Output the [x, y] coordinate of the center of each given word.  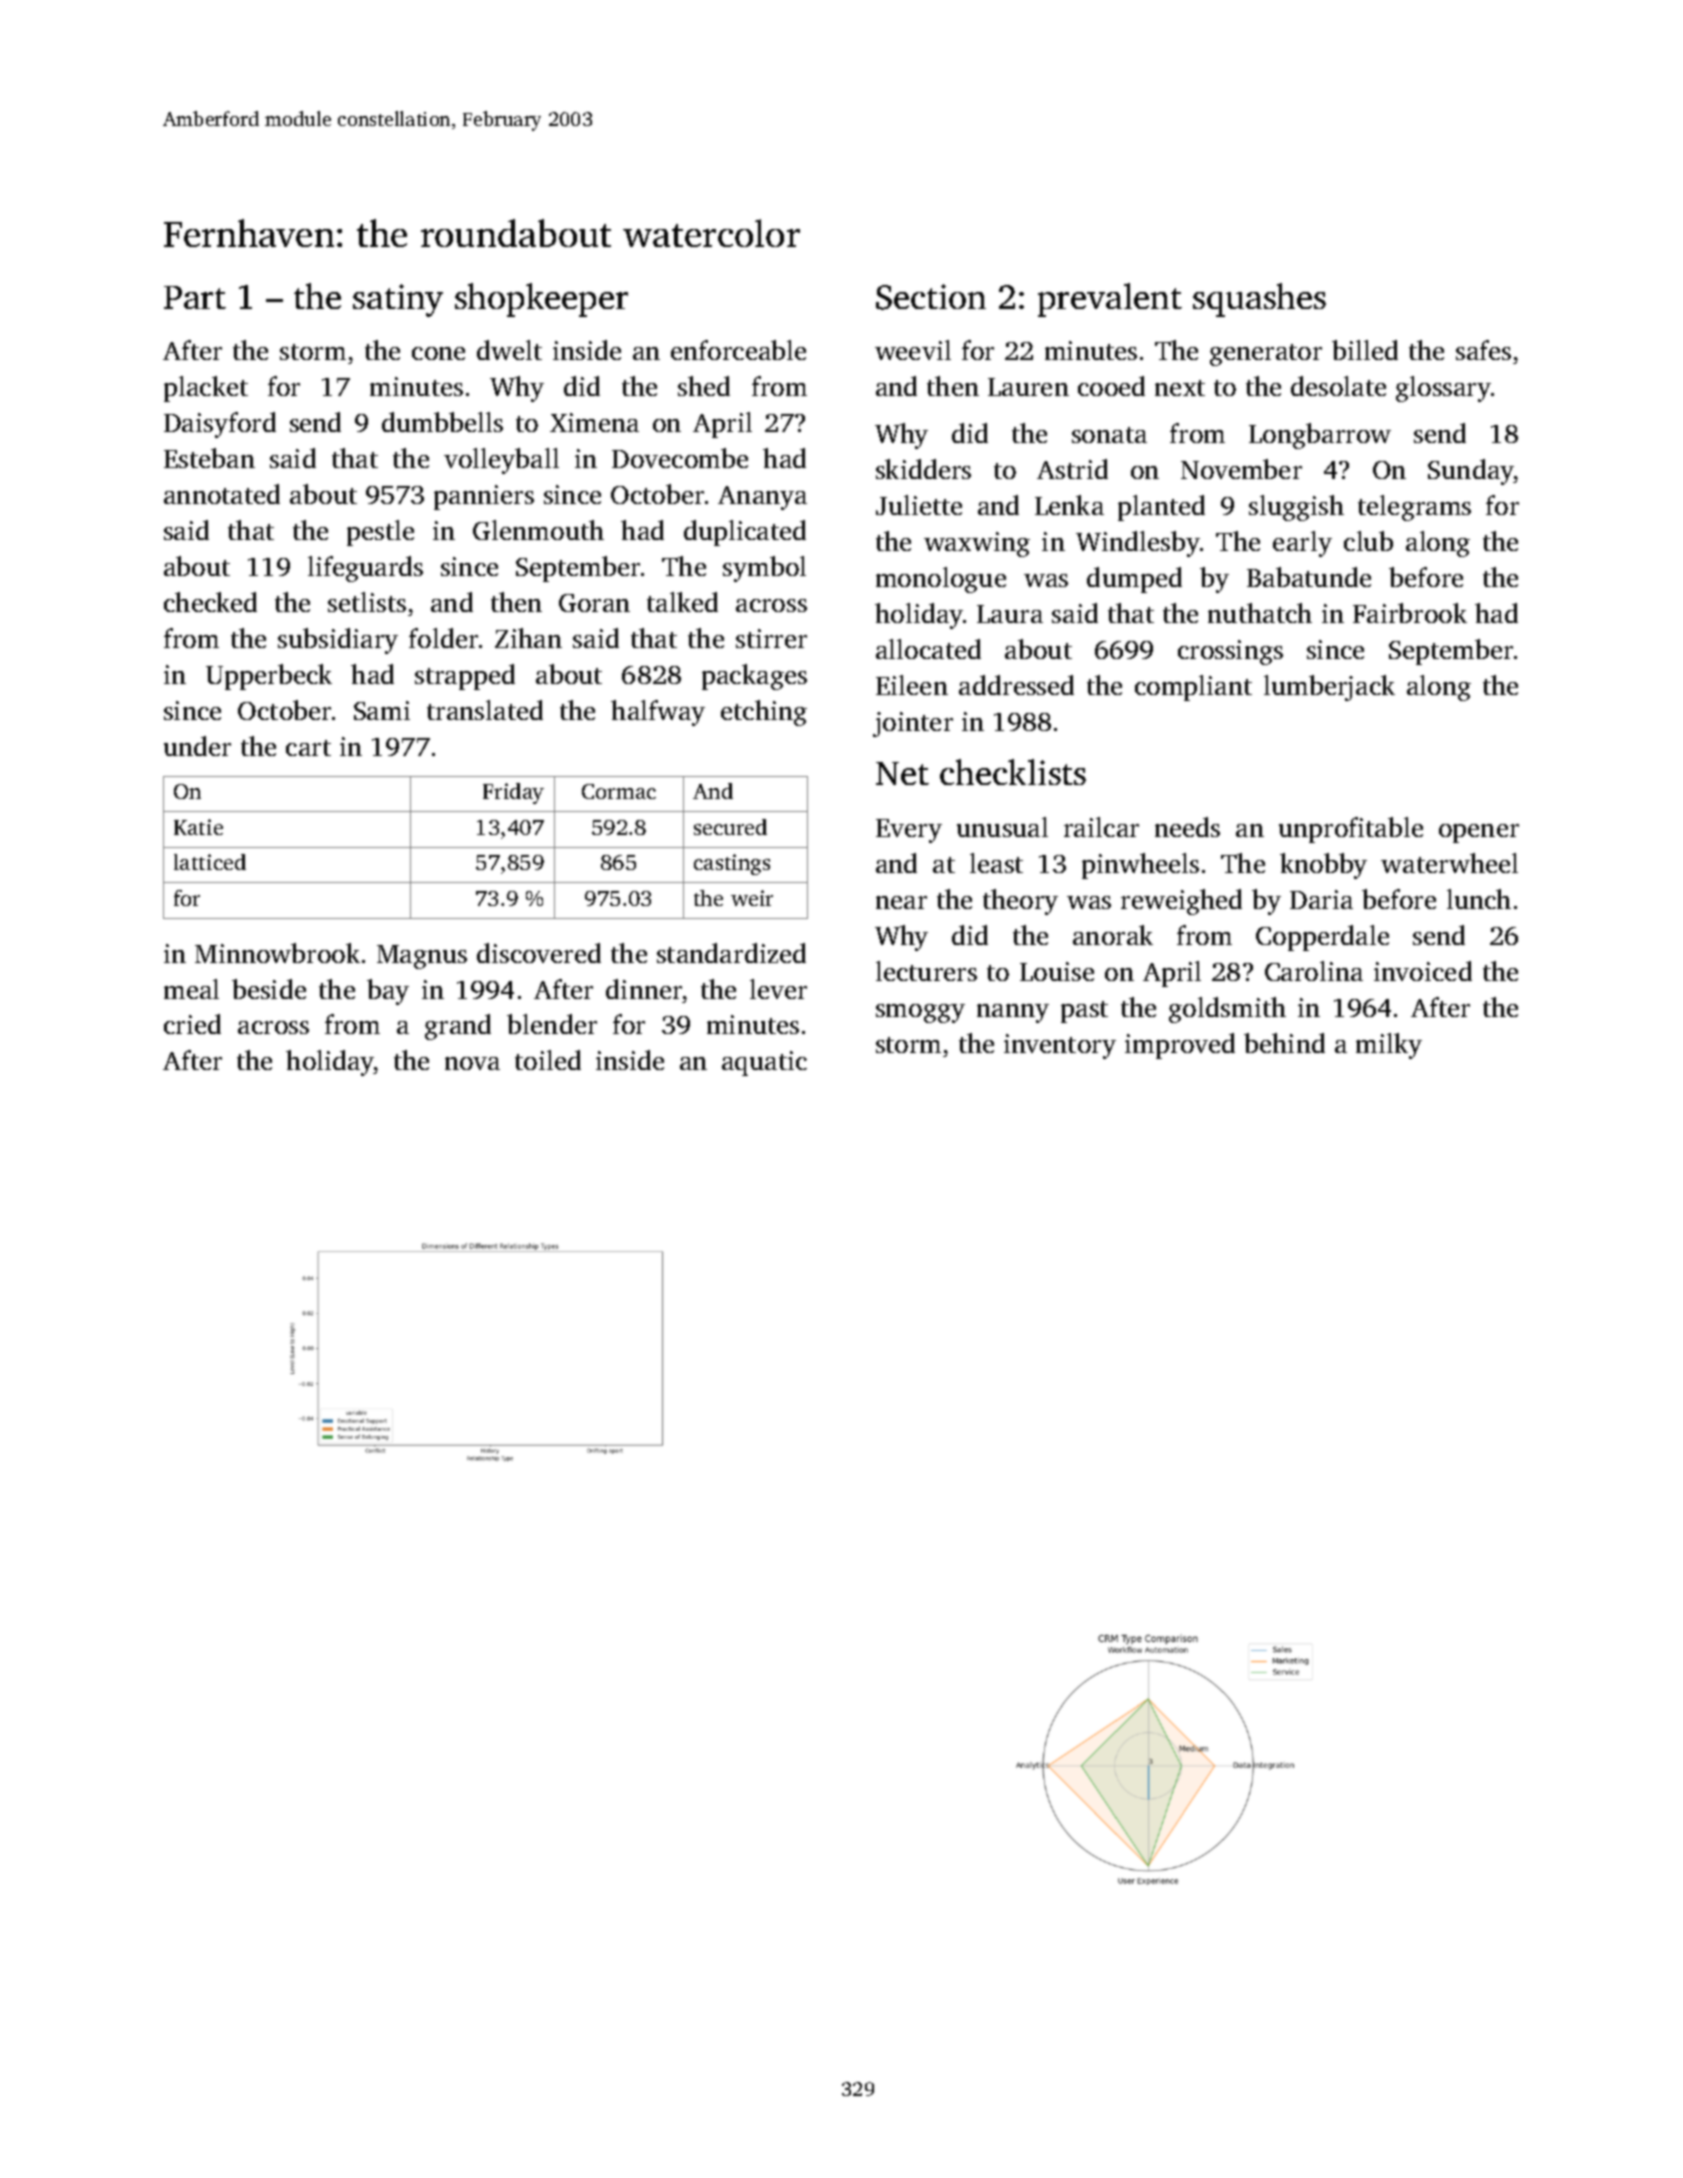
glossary [1443, 389]
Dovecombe [680, 458]
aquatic [764, 1063]
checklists [1013, 772]
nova [472, 1063]
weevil [913, 350]
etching [764, 713]
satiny [398, 300]
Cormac [619, 791]
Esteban [209, 458]
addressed [1016, 685]
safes [1483, 350]
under [197, 746]
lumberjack [1329, 688]
